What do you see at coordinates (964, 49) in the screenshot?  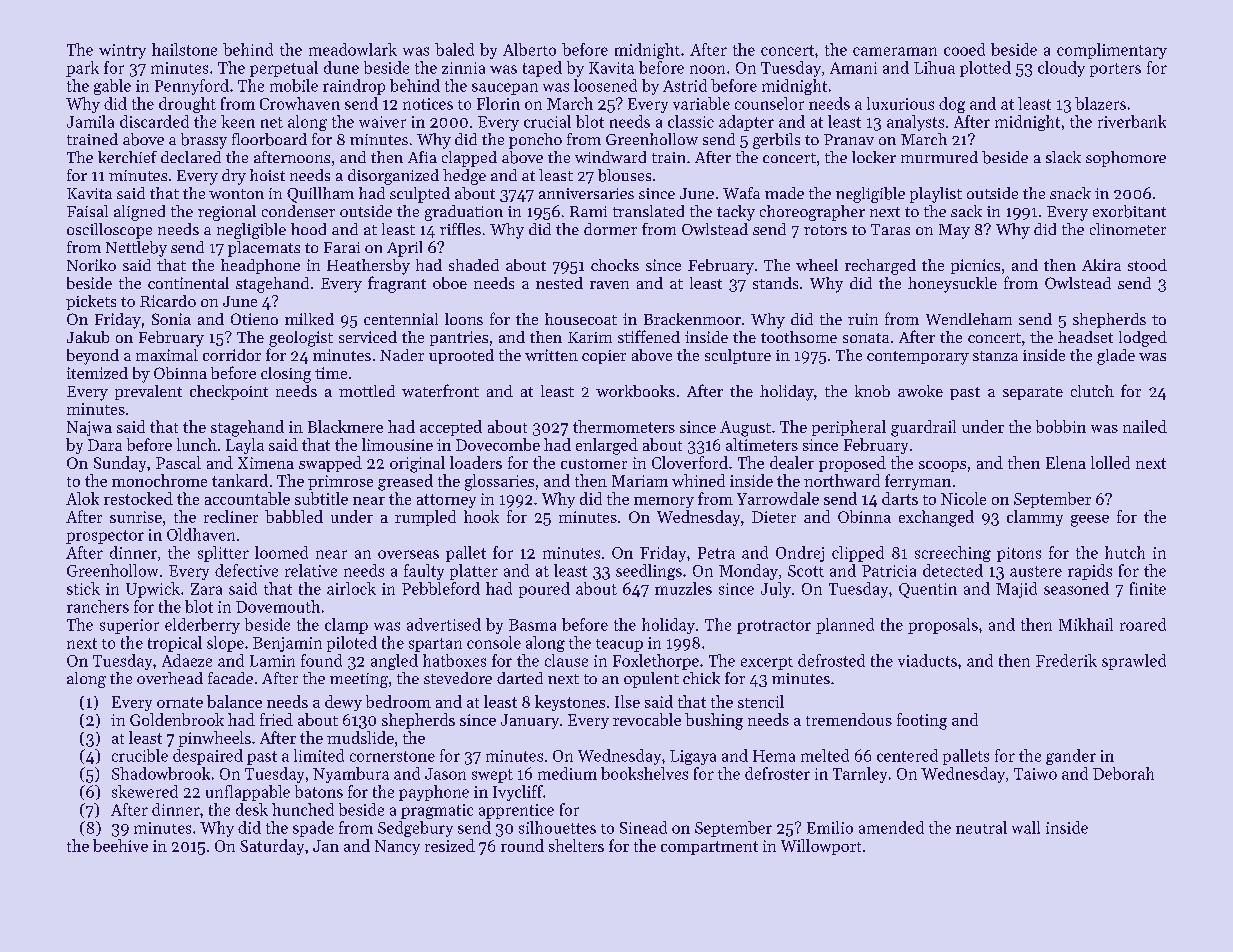 I see `cooed` at bounding box center [964, 49].
